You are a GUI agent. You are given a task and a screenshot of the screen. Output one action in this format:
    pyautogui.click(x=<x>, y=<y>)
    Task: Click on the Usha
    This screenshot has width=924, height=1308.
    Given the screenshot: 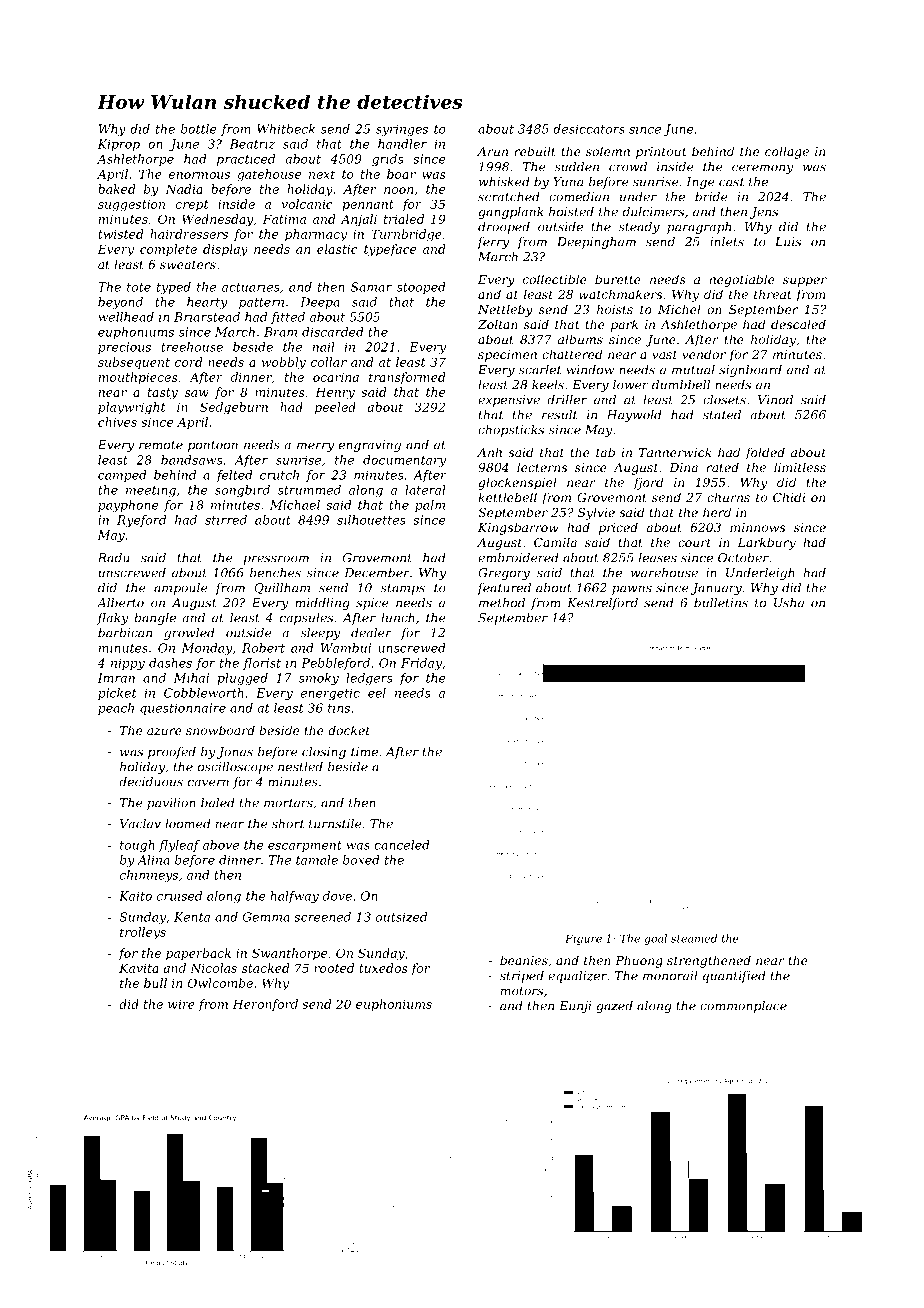 What is the action you would take?
    pyautogui.click(x=789, y=603)
